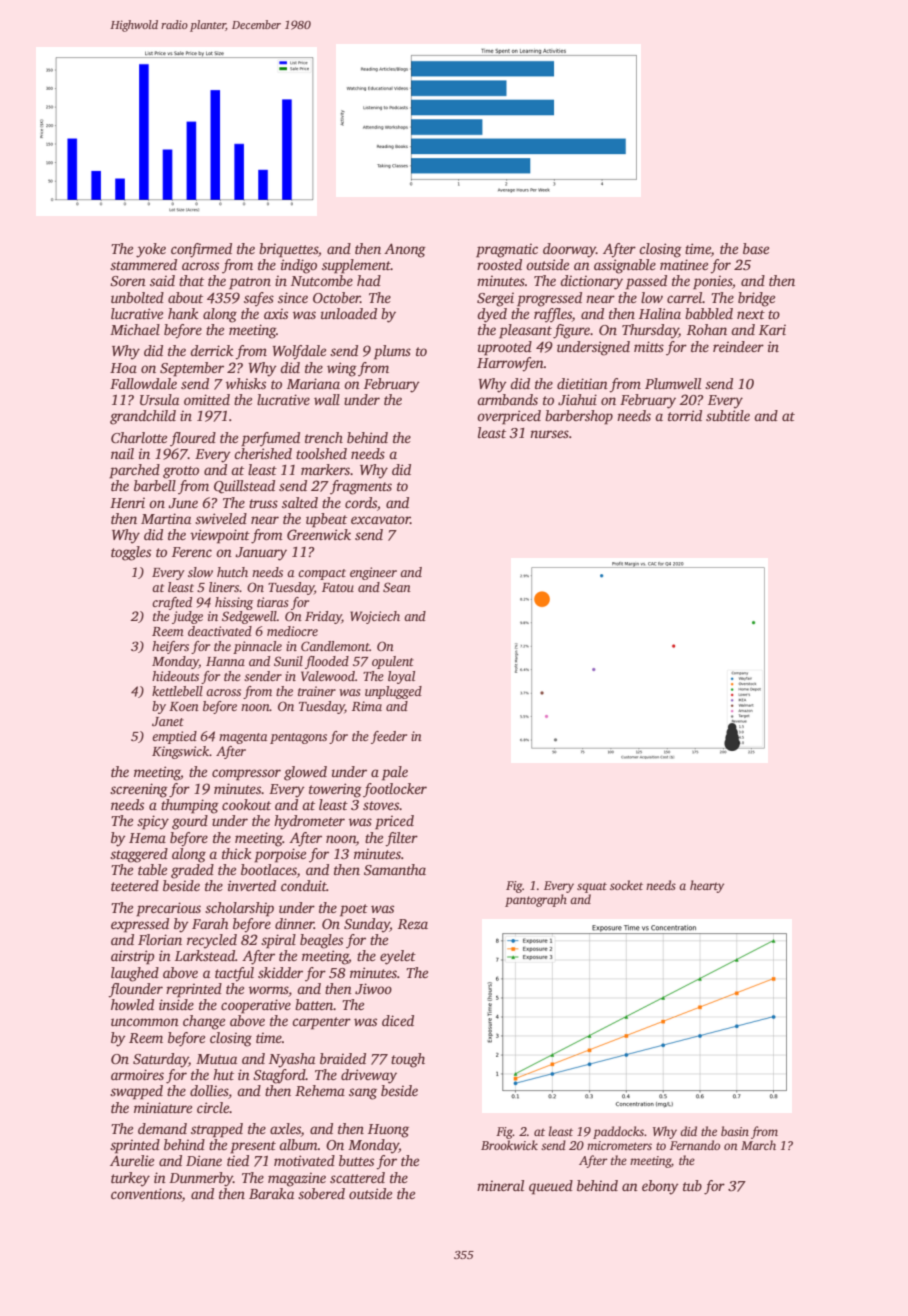 This screenshot has width=908, height=1316. Describe the element at coordinates (288, 250) in the screenshot. I see `briquettes` at that location.
